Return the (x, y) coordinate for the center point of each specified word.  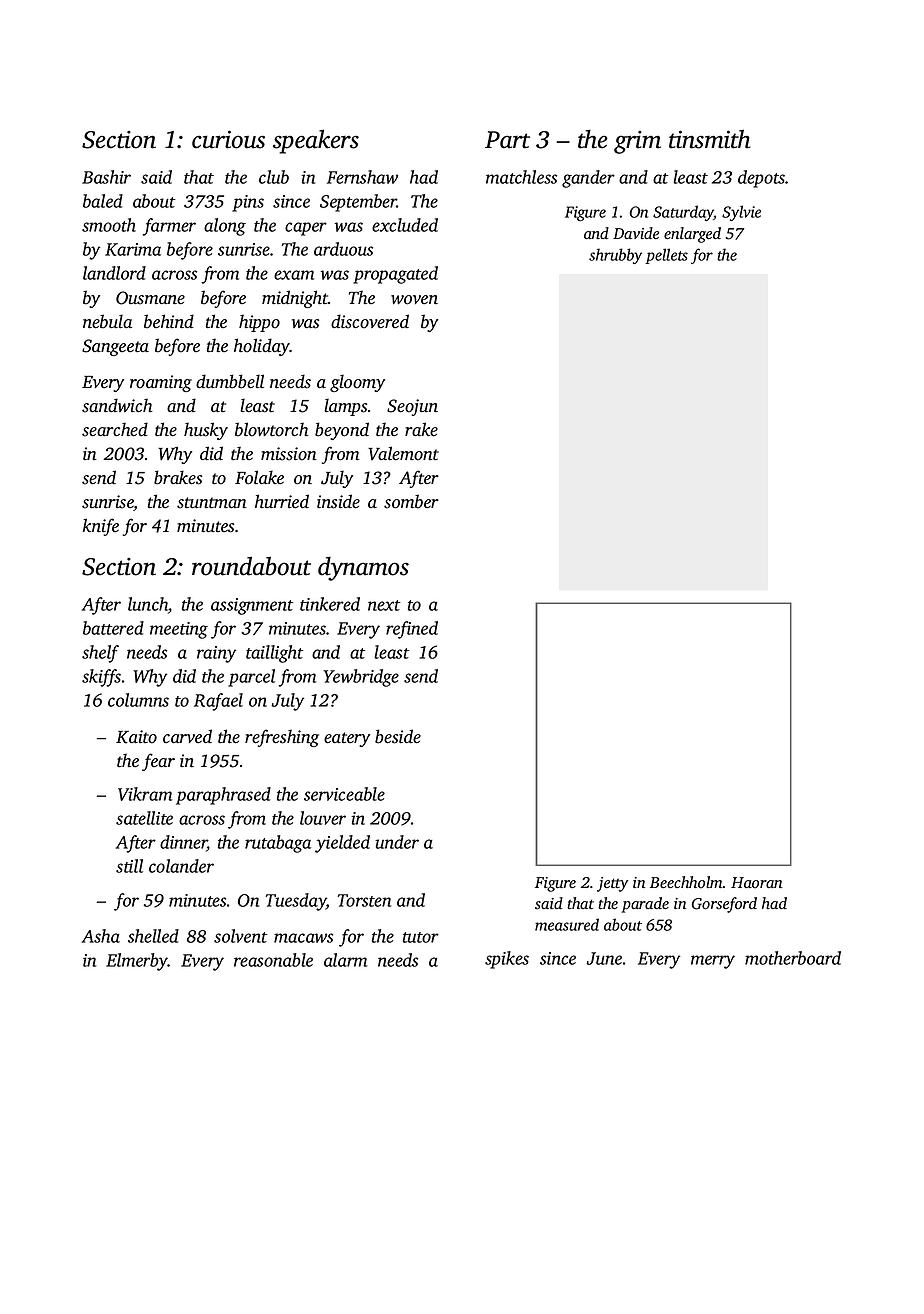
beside (398, 736)
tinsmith (709, 139)
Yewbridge (361, 678)
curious (228, 139)
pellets (666, 256)
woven (414, 300)
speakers (316, 141)
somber (411, 501)
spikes (507, 960)
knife (101, 527)
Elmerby (137, 962)
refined (412, 630)
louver (323, 818)
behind (169, 321)
